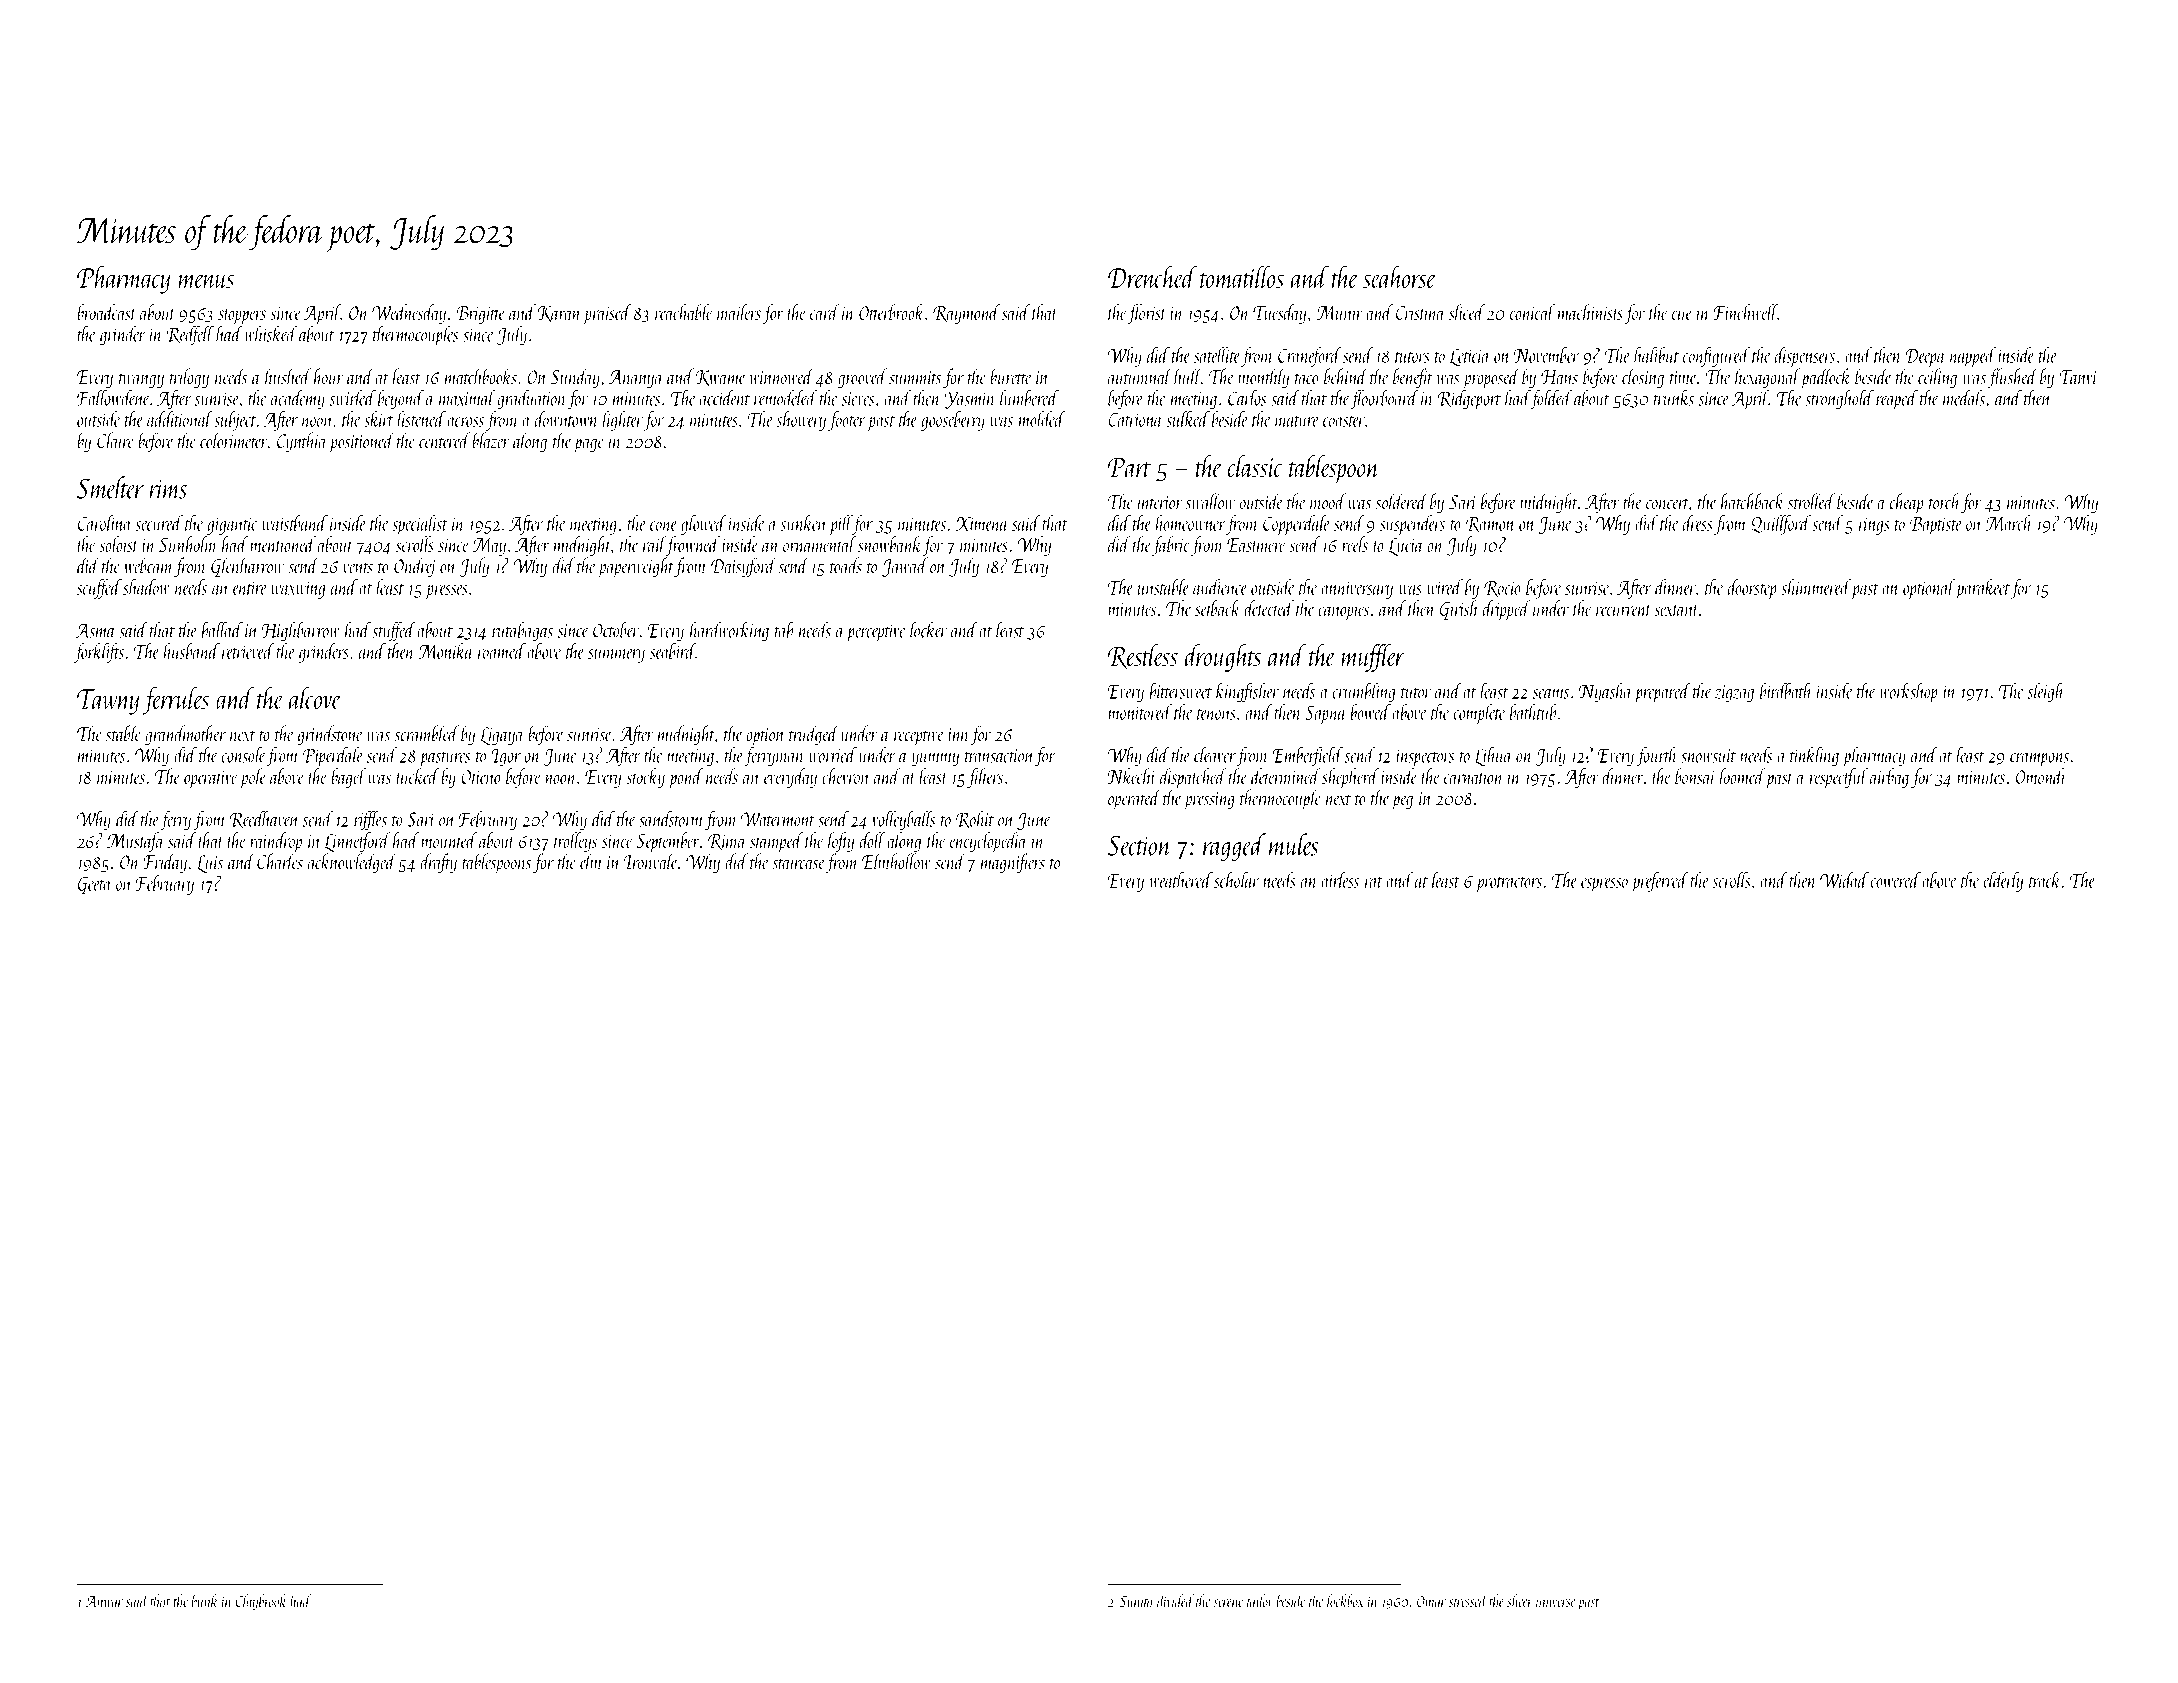 The image size is (2178, 1683). I want to click on drafty, so click(438, 863).
